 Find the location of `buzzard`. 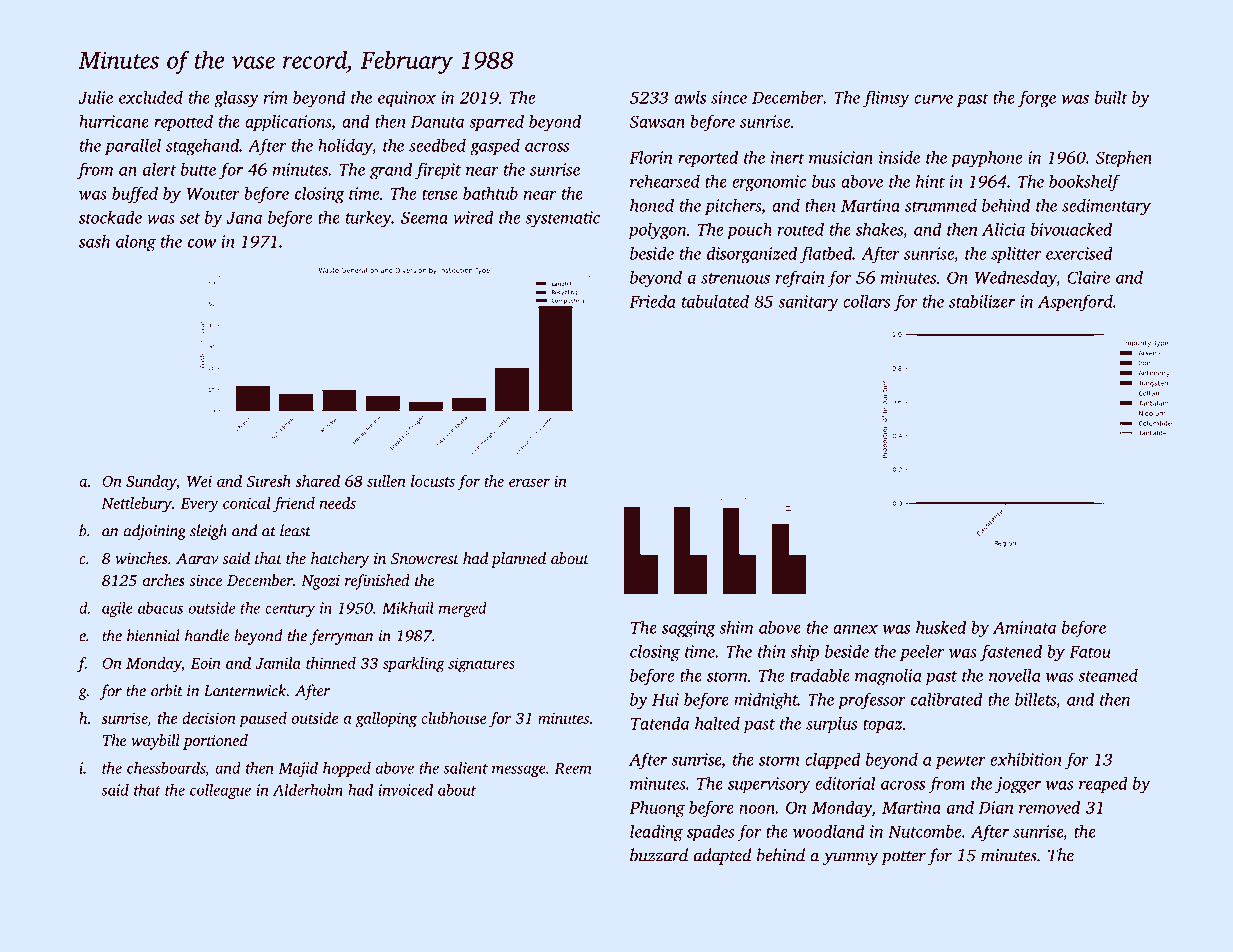

buzzard is located at coordinates (659, 855).
